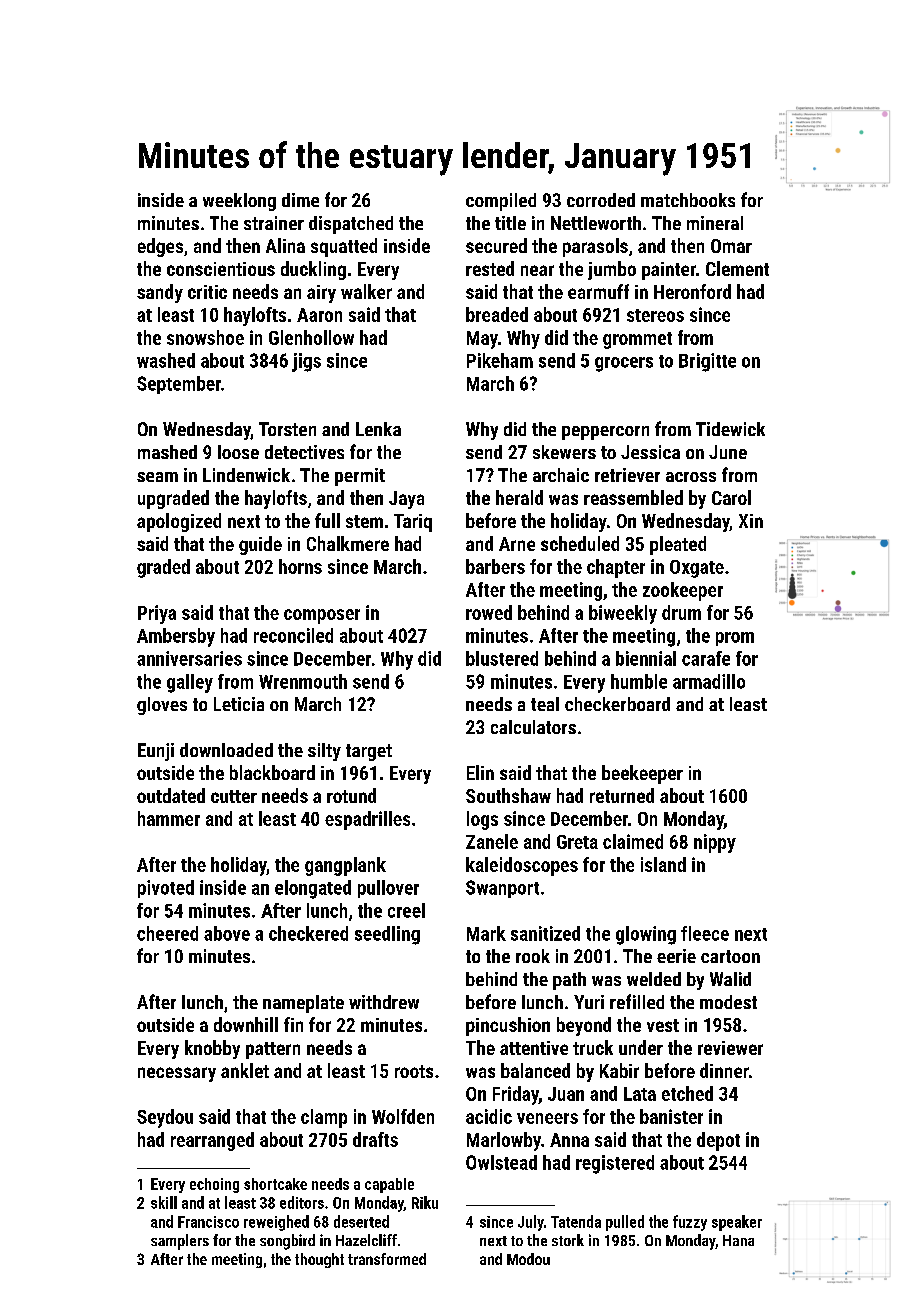 The height and width of the screenshot is (1316, 908). What do you see at coordinates (688, 200) in the screenshot?
I see `matchbooks` at bounding box center [688, 200].
